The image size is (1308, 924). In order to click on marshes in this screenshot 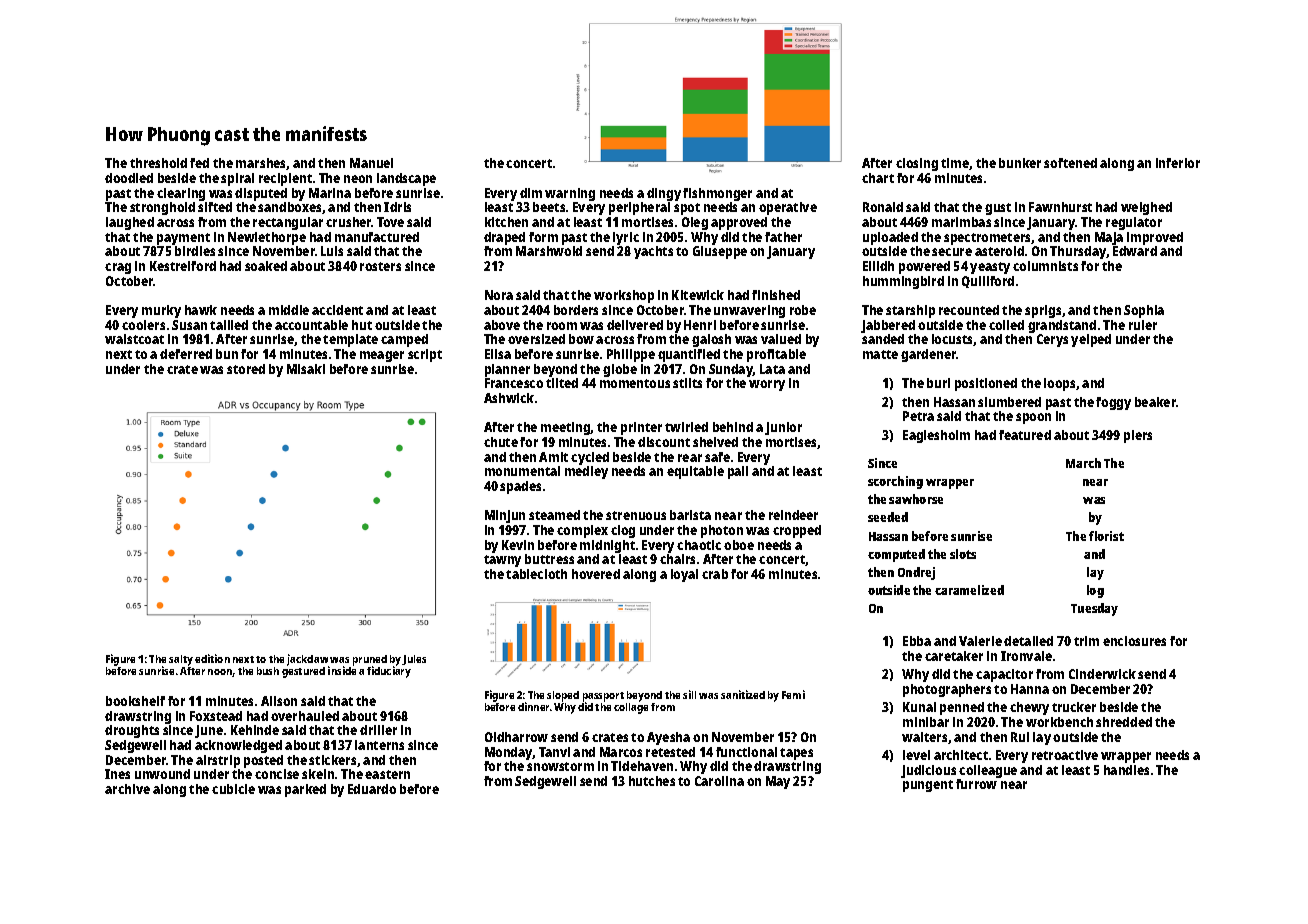, I will do `click(261, 164)`.
